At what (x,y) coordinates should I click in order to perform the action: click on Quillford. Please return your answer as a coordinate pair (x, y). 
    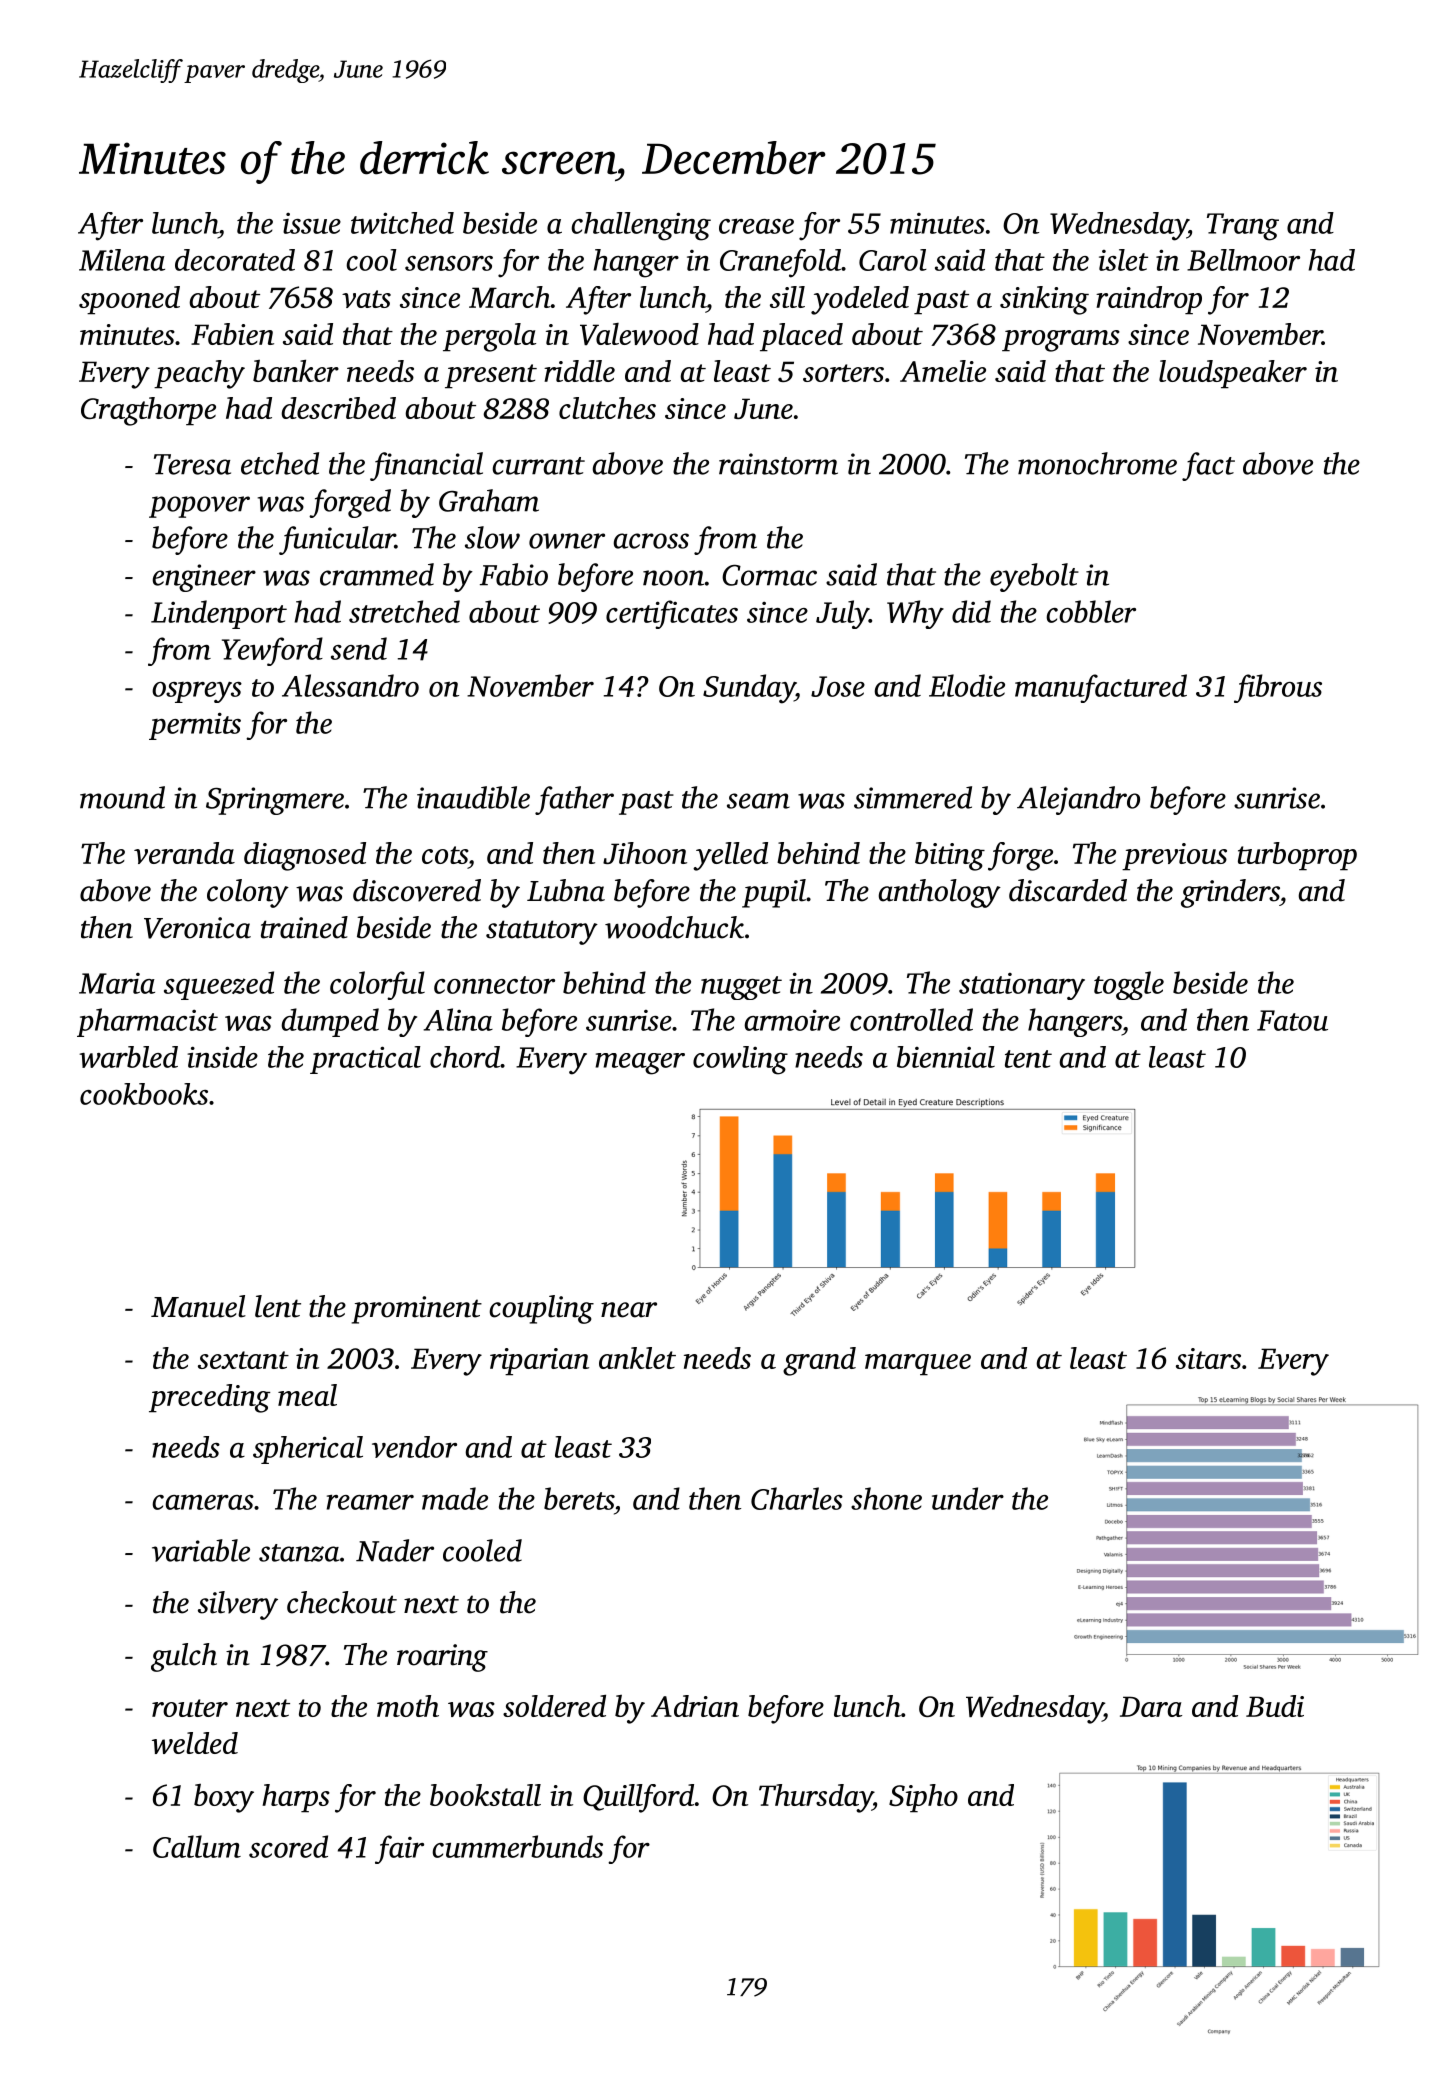
    Looking at the image, I should click on (638, 1798).
